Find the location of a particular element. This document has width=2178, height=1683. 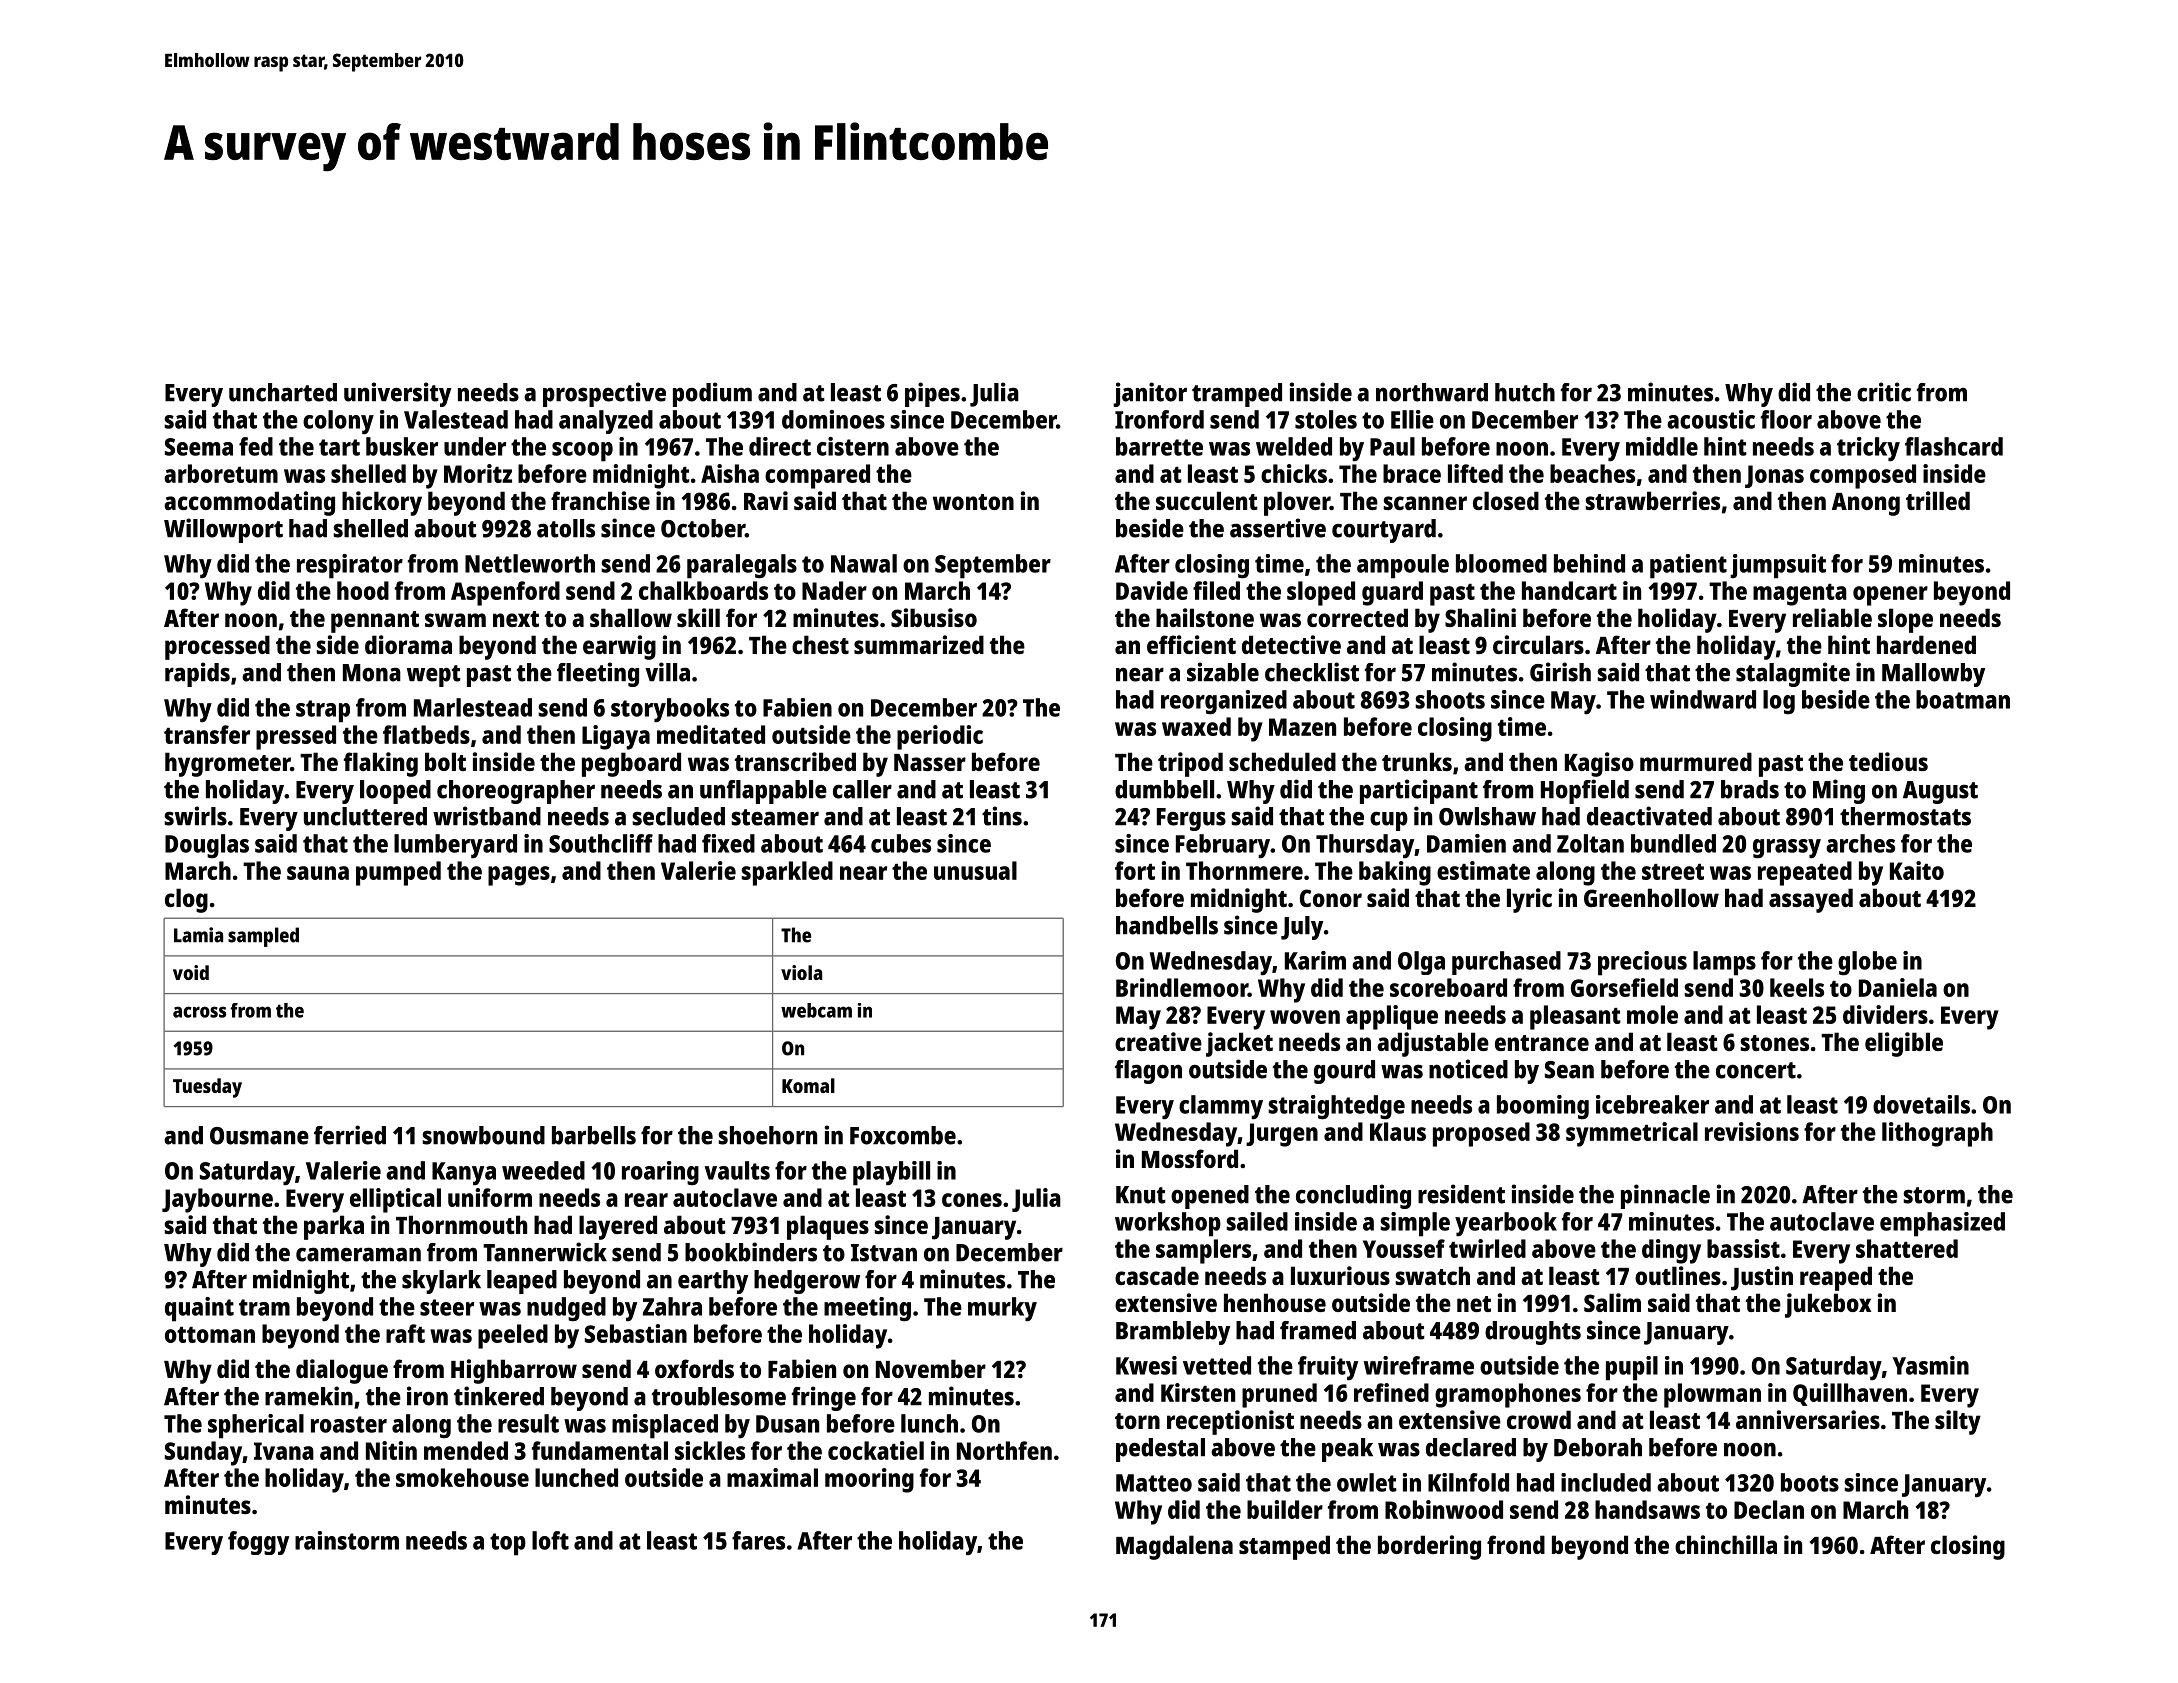

viola is located at coordinates (801, 972).
